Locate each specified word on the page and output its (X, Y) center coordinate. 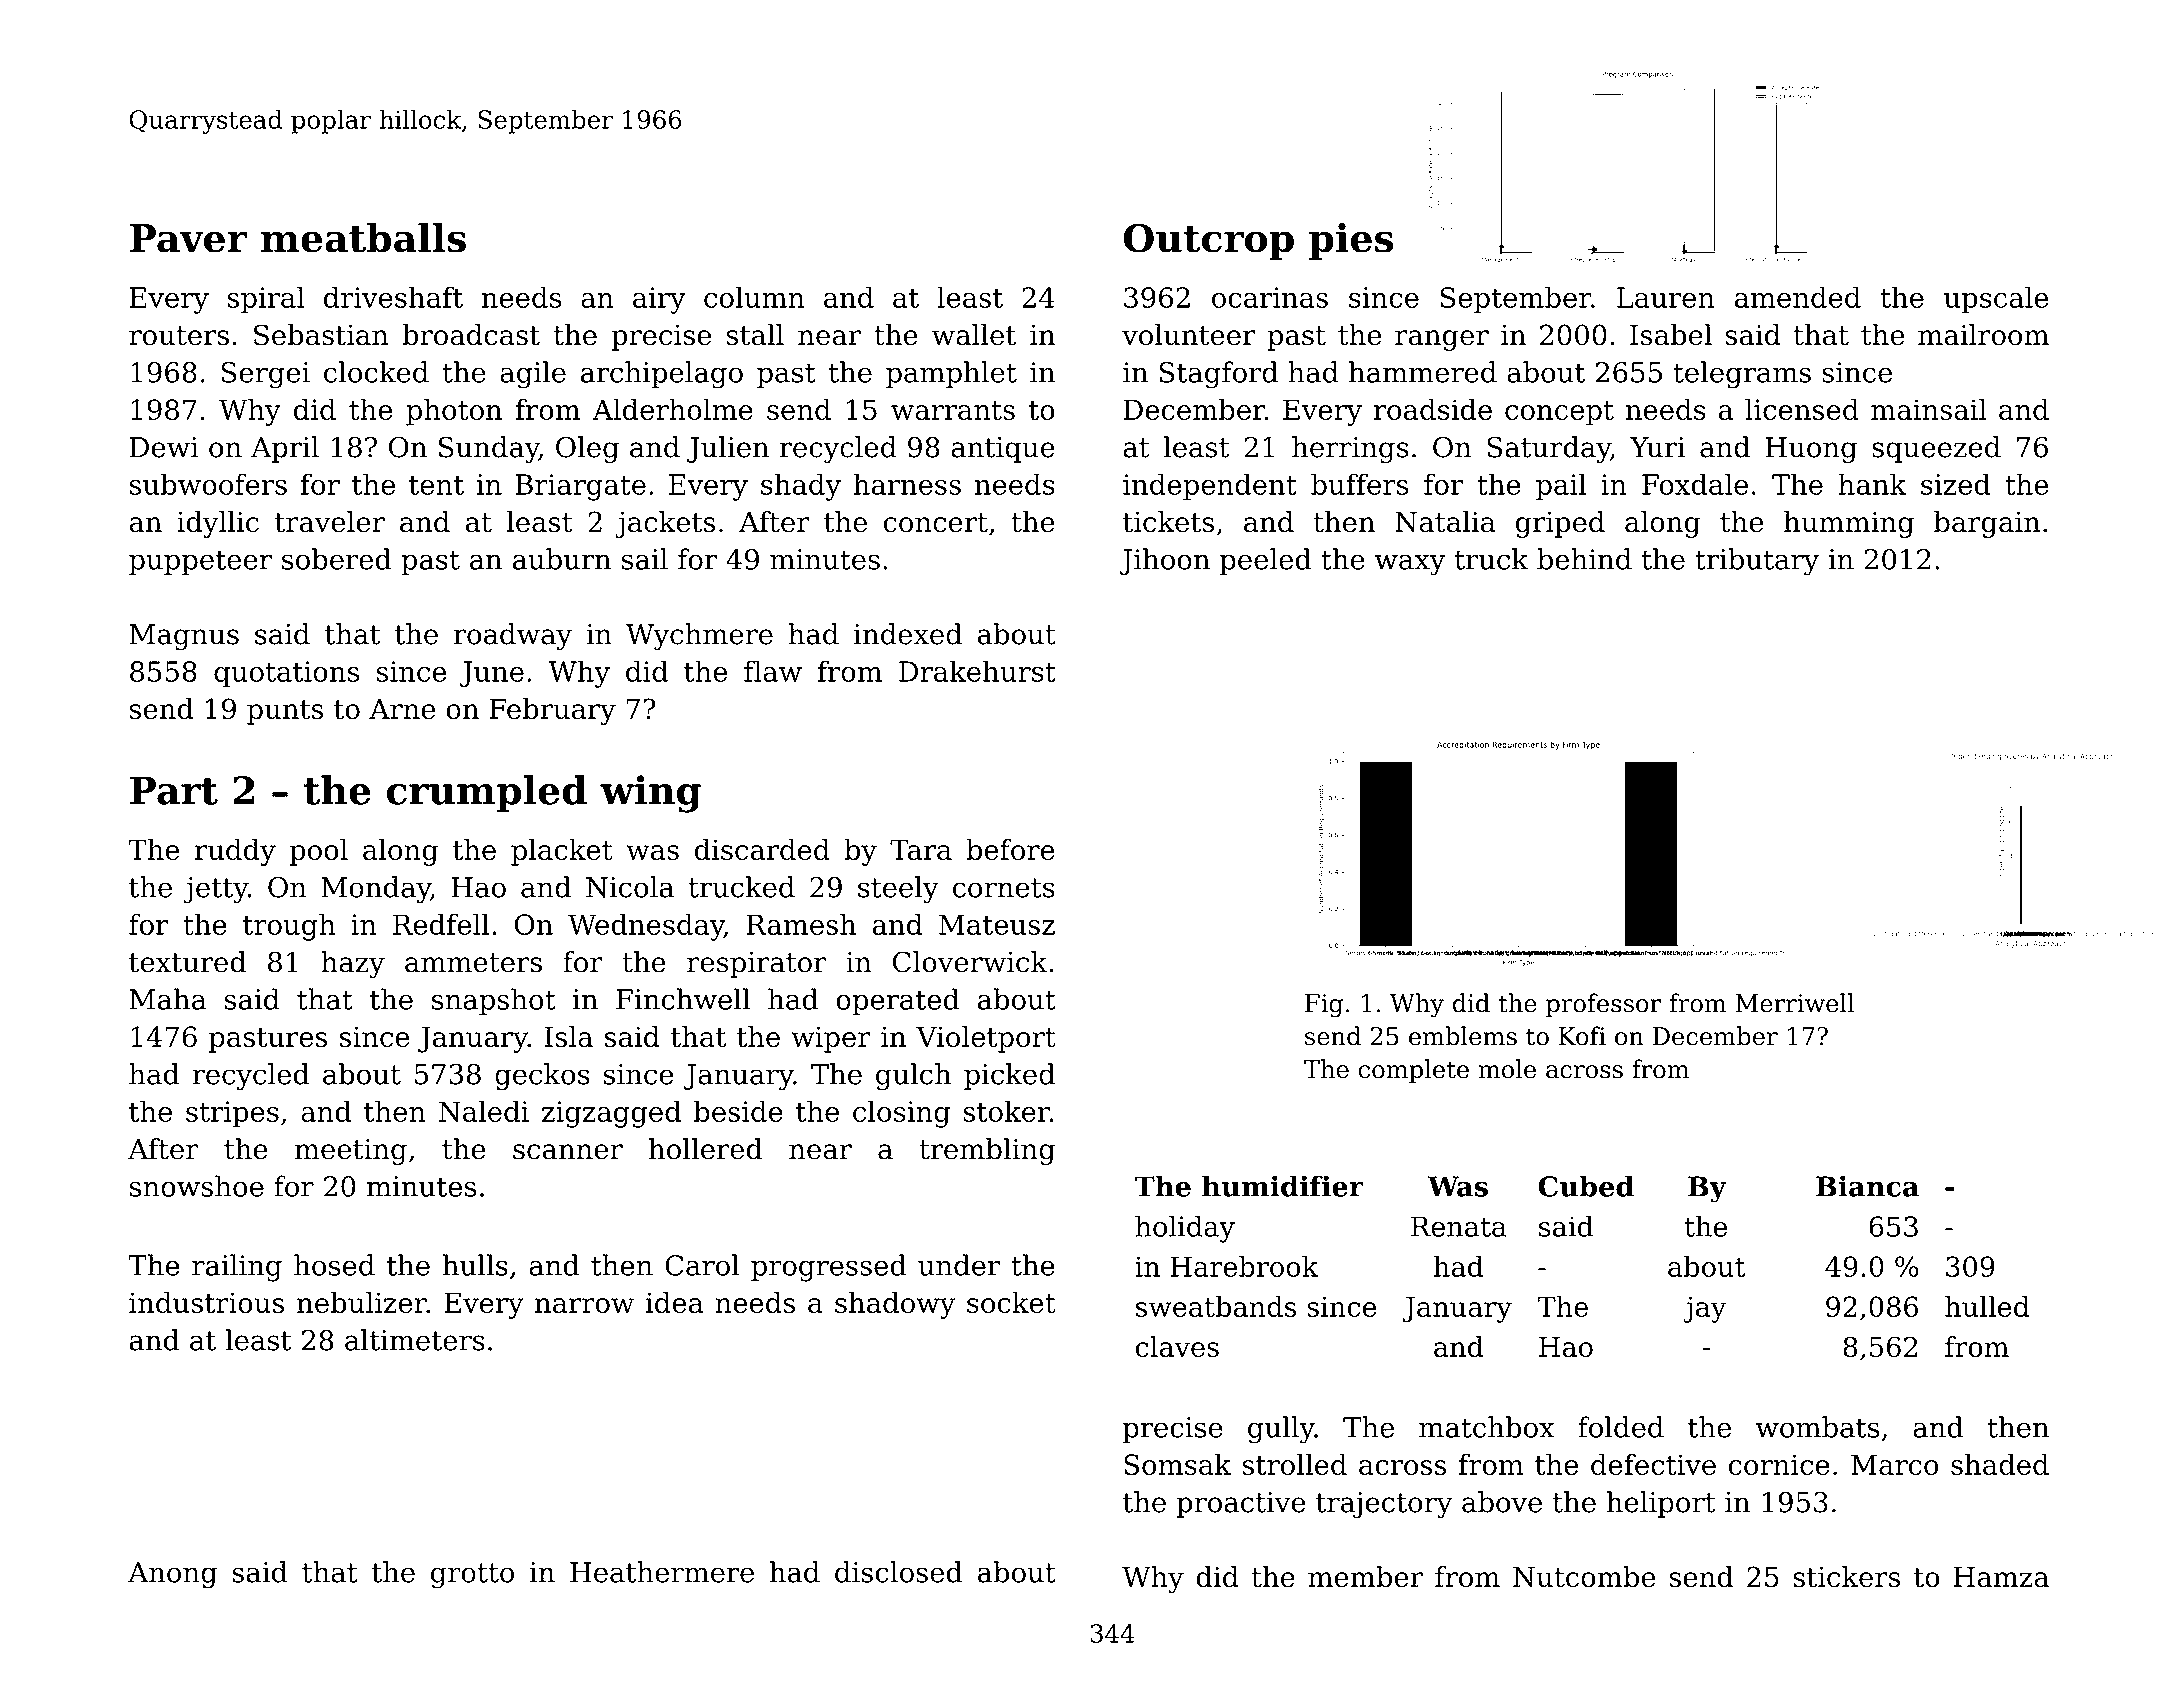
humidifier (1283, 1186)
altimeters (415, 1340)
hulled (1987, 1306)
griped (1560, 524)
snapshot (494, 1001)
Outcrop (1209, 241)
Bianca (1867, 1186)
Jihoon (1165, 561)
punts (285, 712)
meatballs (363, 238)
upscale (1996, 300)
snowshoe (197, 1186)
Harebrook (1245, 1266)
